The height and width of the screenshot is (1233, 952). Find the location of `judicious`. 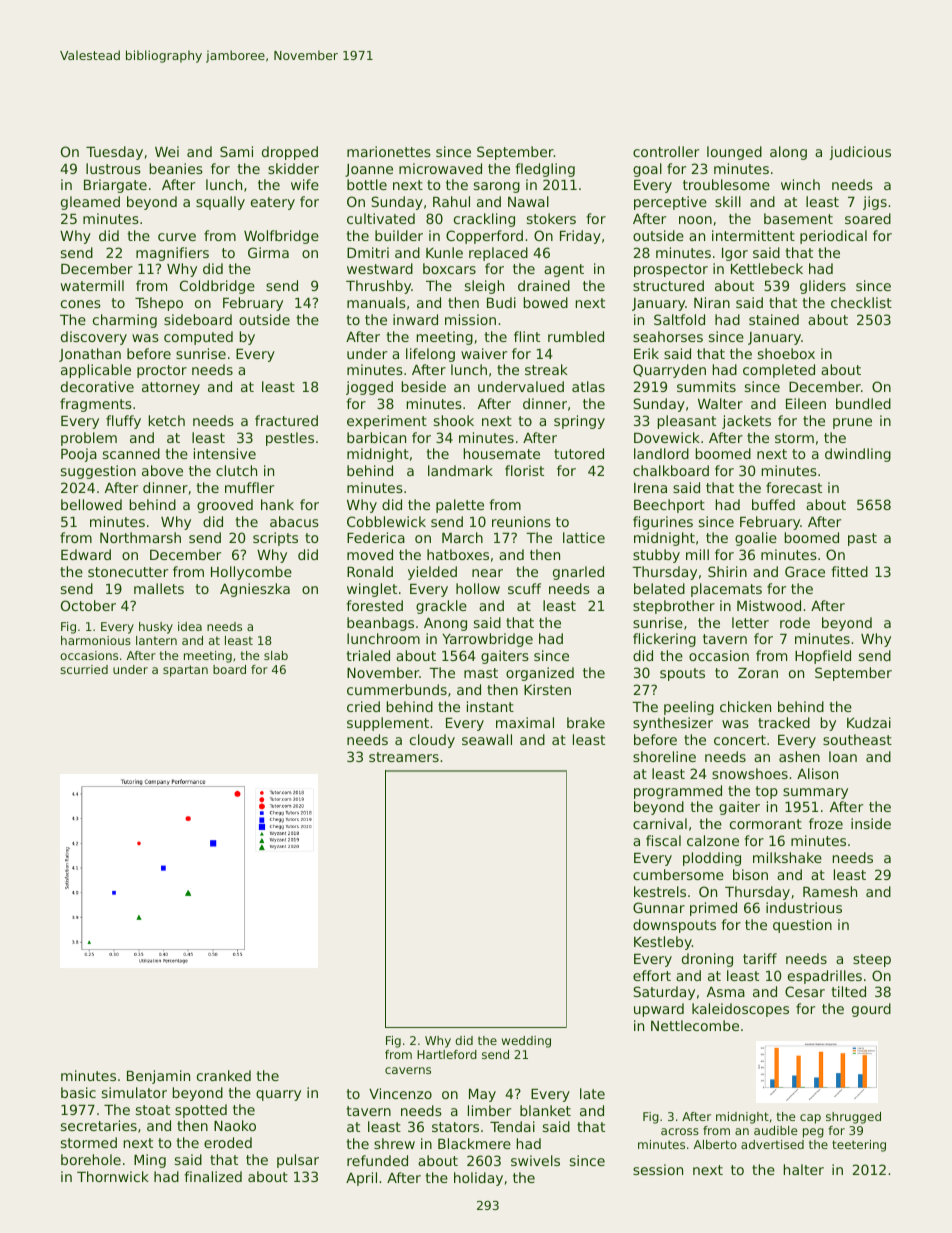

judicious is located at coordinates (860, 153).
